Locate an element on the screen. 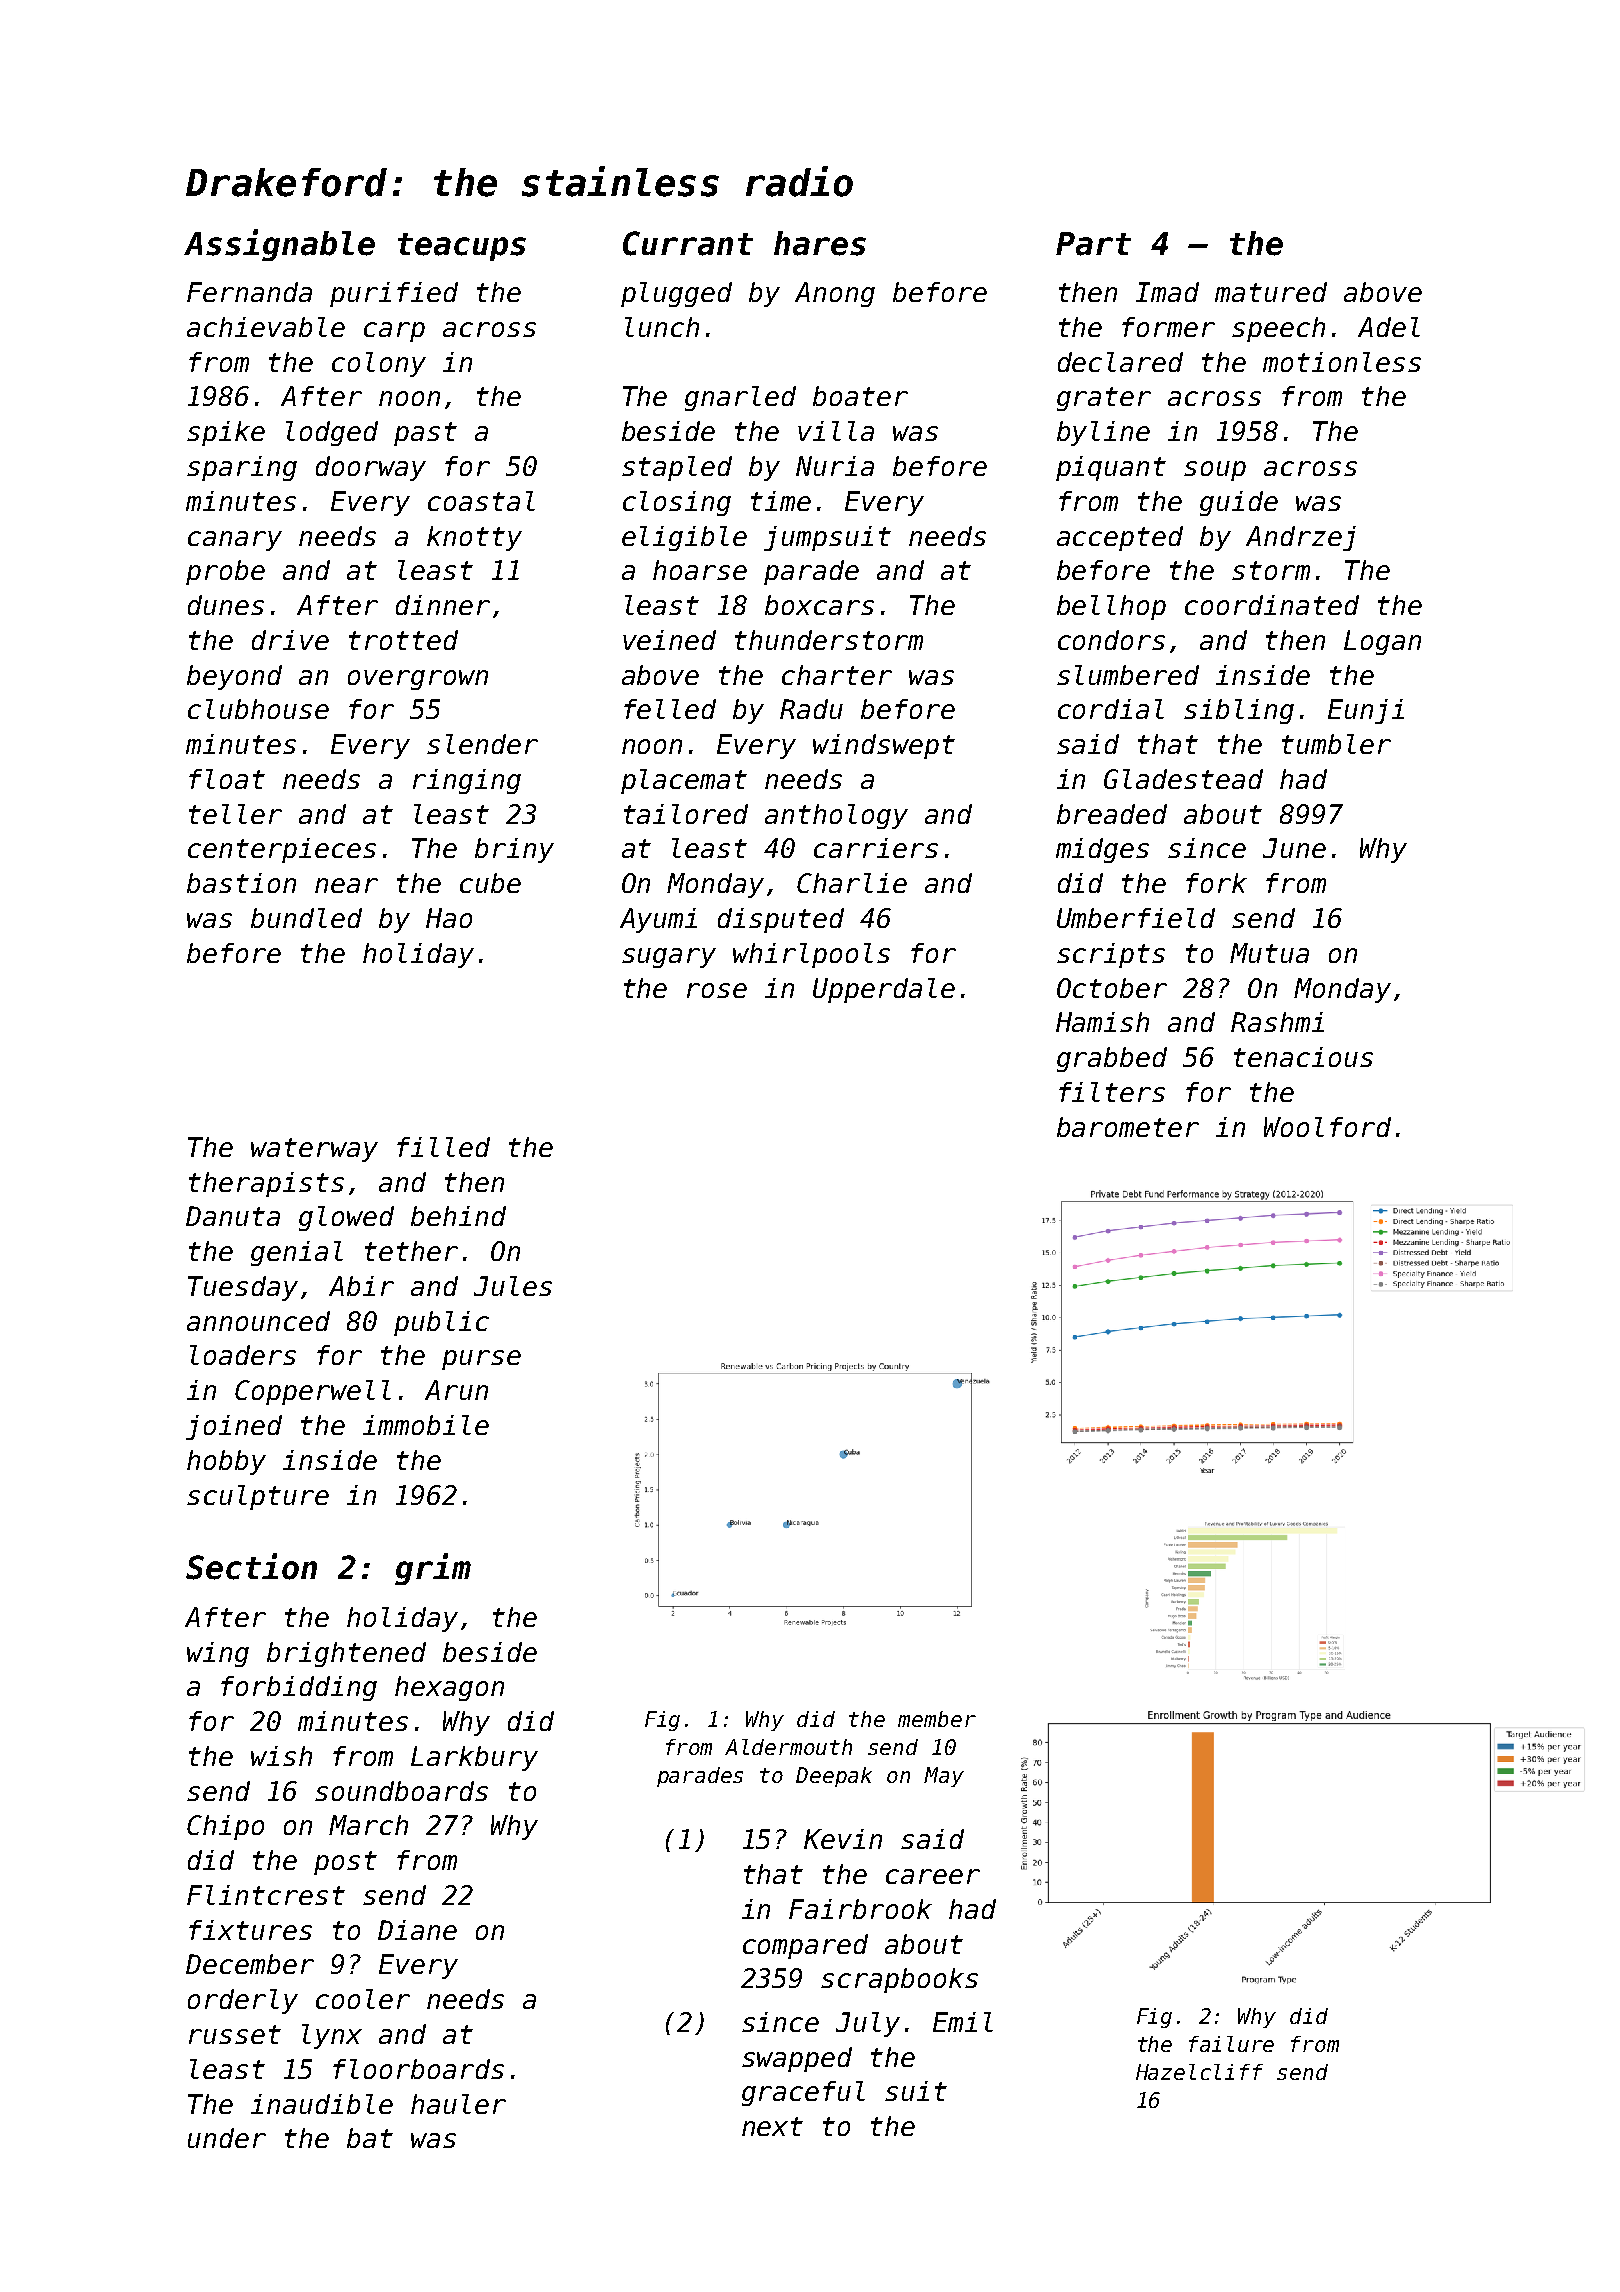  member is located at coordinates (937, 1719).
